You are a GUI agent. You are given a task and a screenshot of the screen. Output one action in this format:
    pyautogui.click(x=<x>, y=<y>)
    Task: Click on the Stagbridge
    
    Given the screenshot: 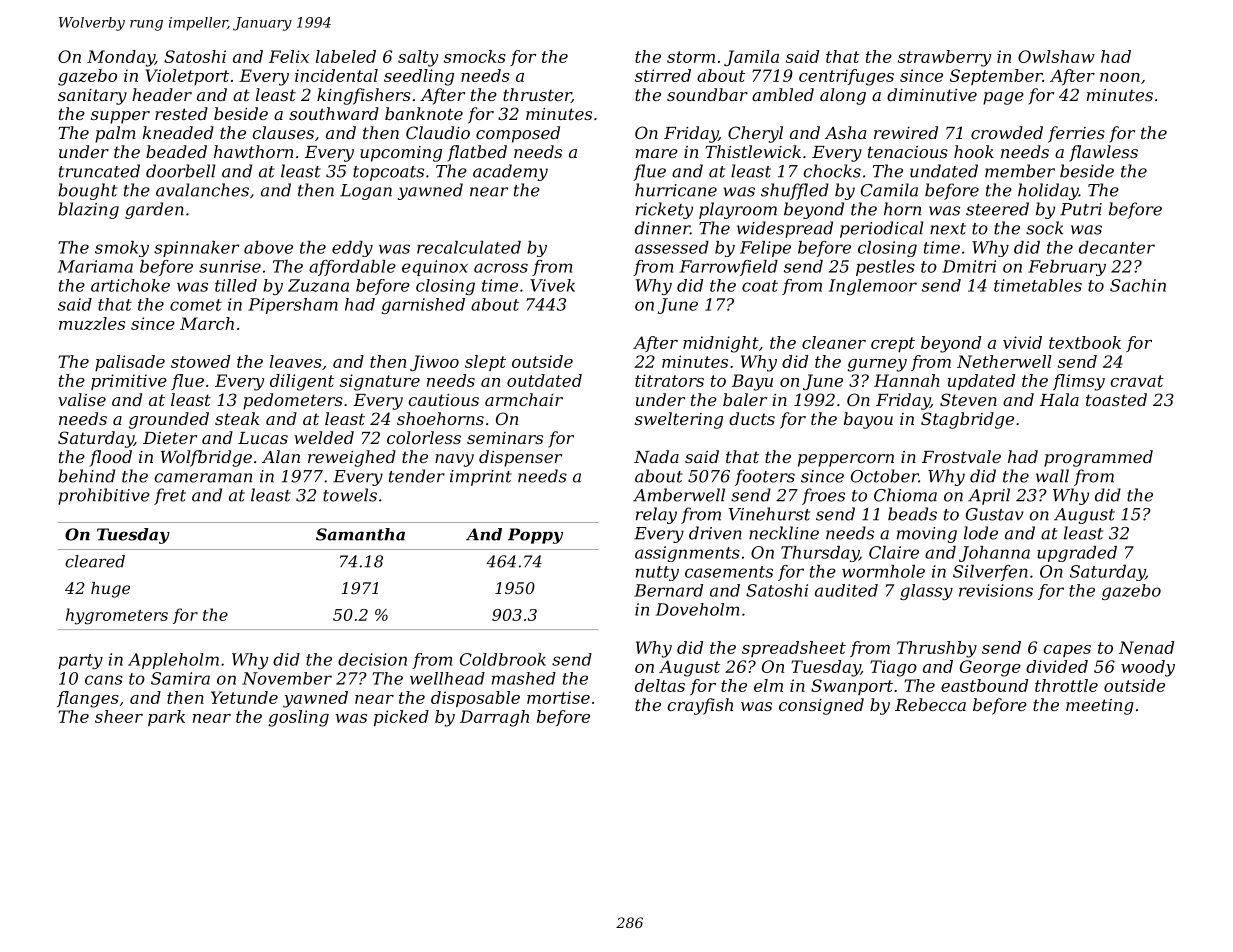 What is the action you would take?
    pyautogui.click(x=967, y=420)
